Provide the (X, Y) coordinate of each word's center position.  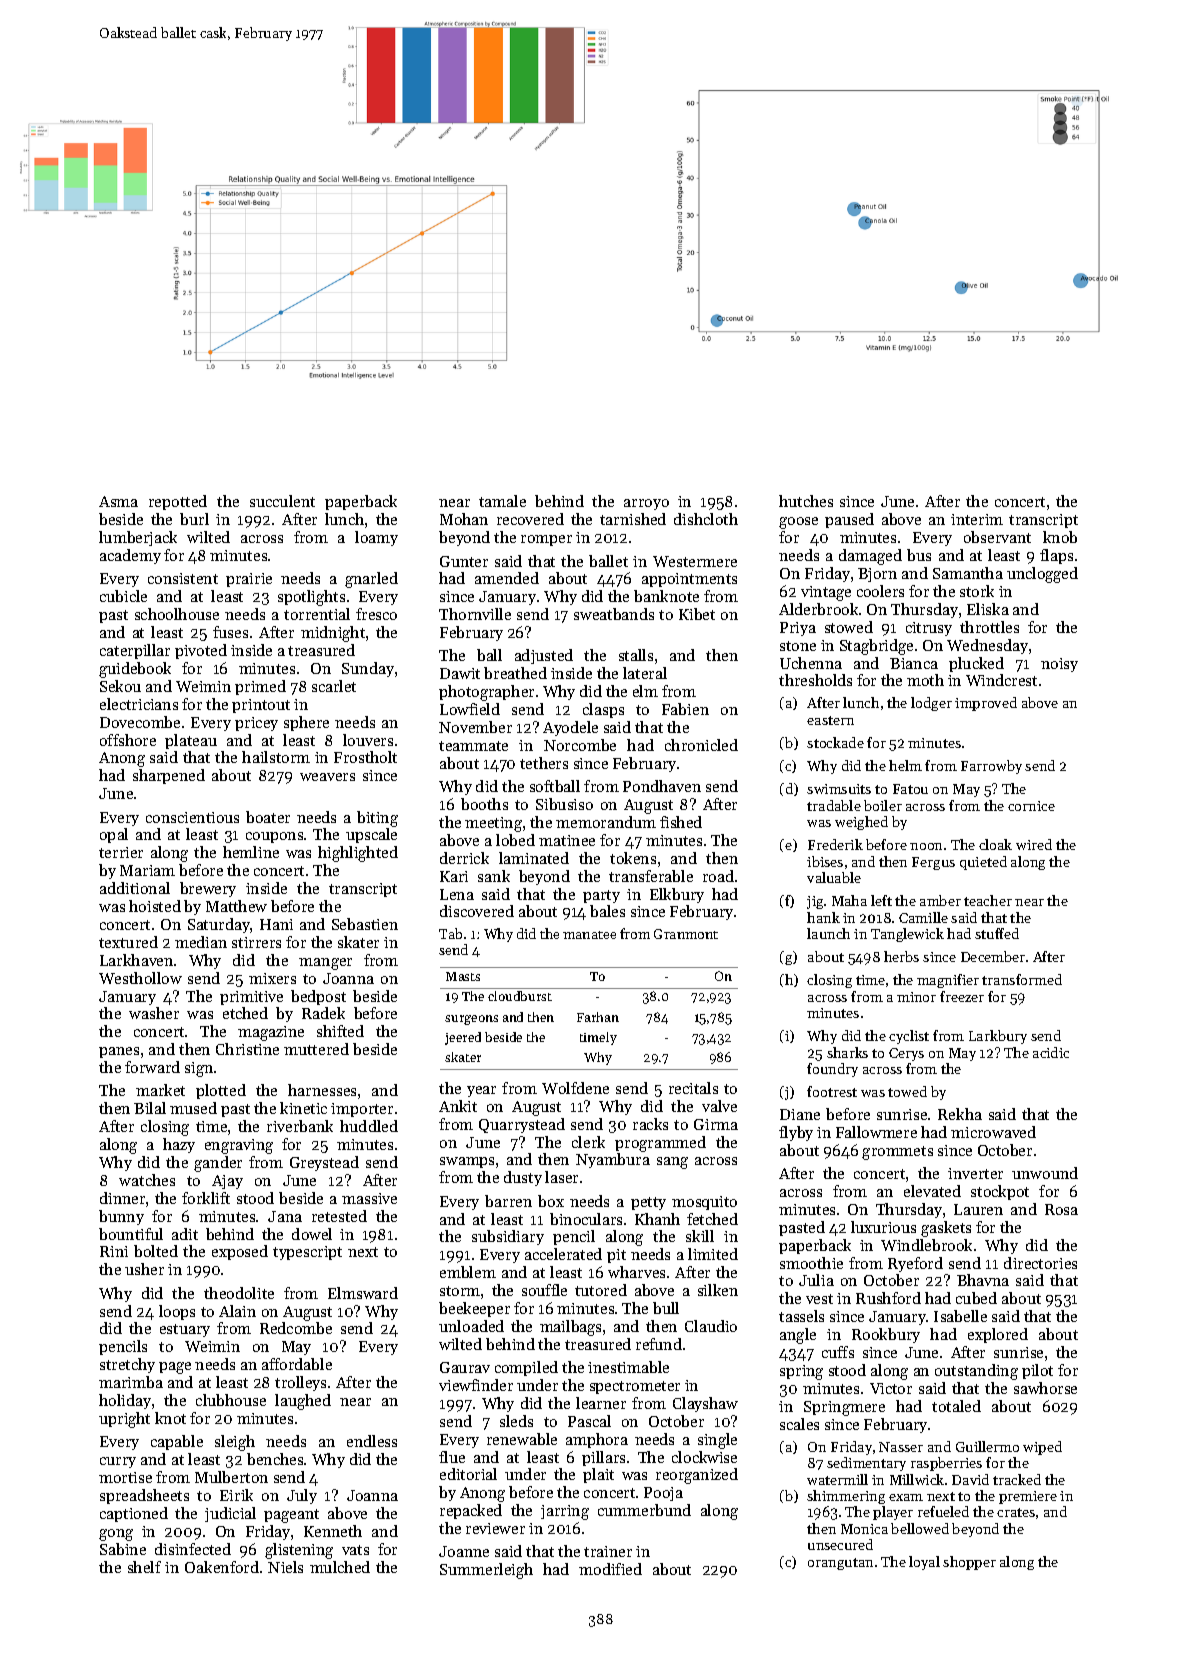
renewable (522, 1439)
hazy (179, 1145)
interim (977, 519)
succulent (282, 501)
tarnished (633, 519)
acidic (1051, 1052)
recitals (693, 1088)
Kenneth (333, 1531)
